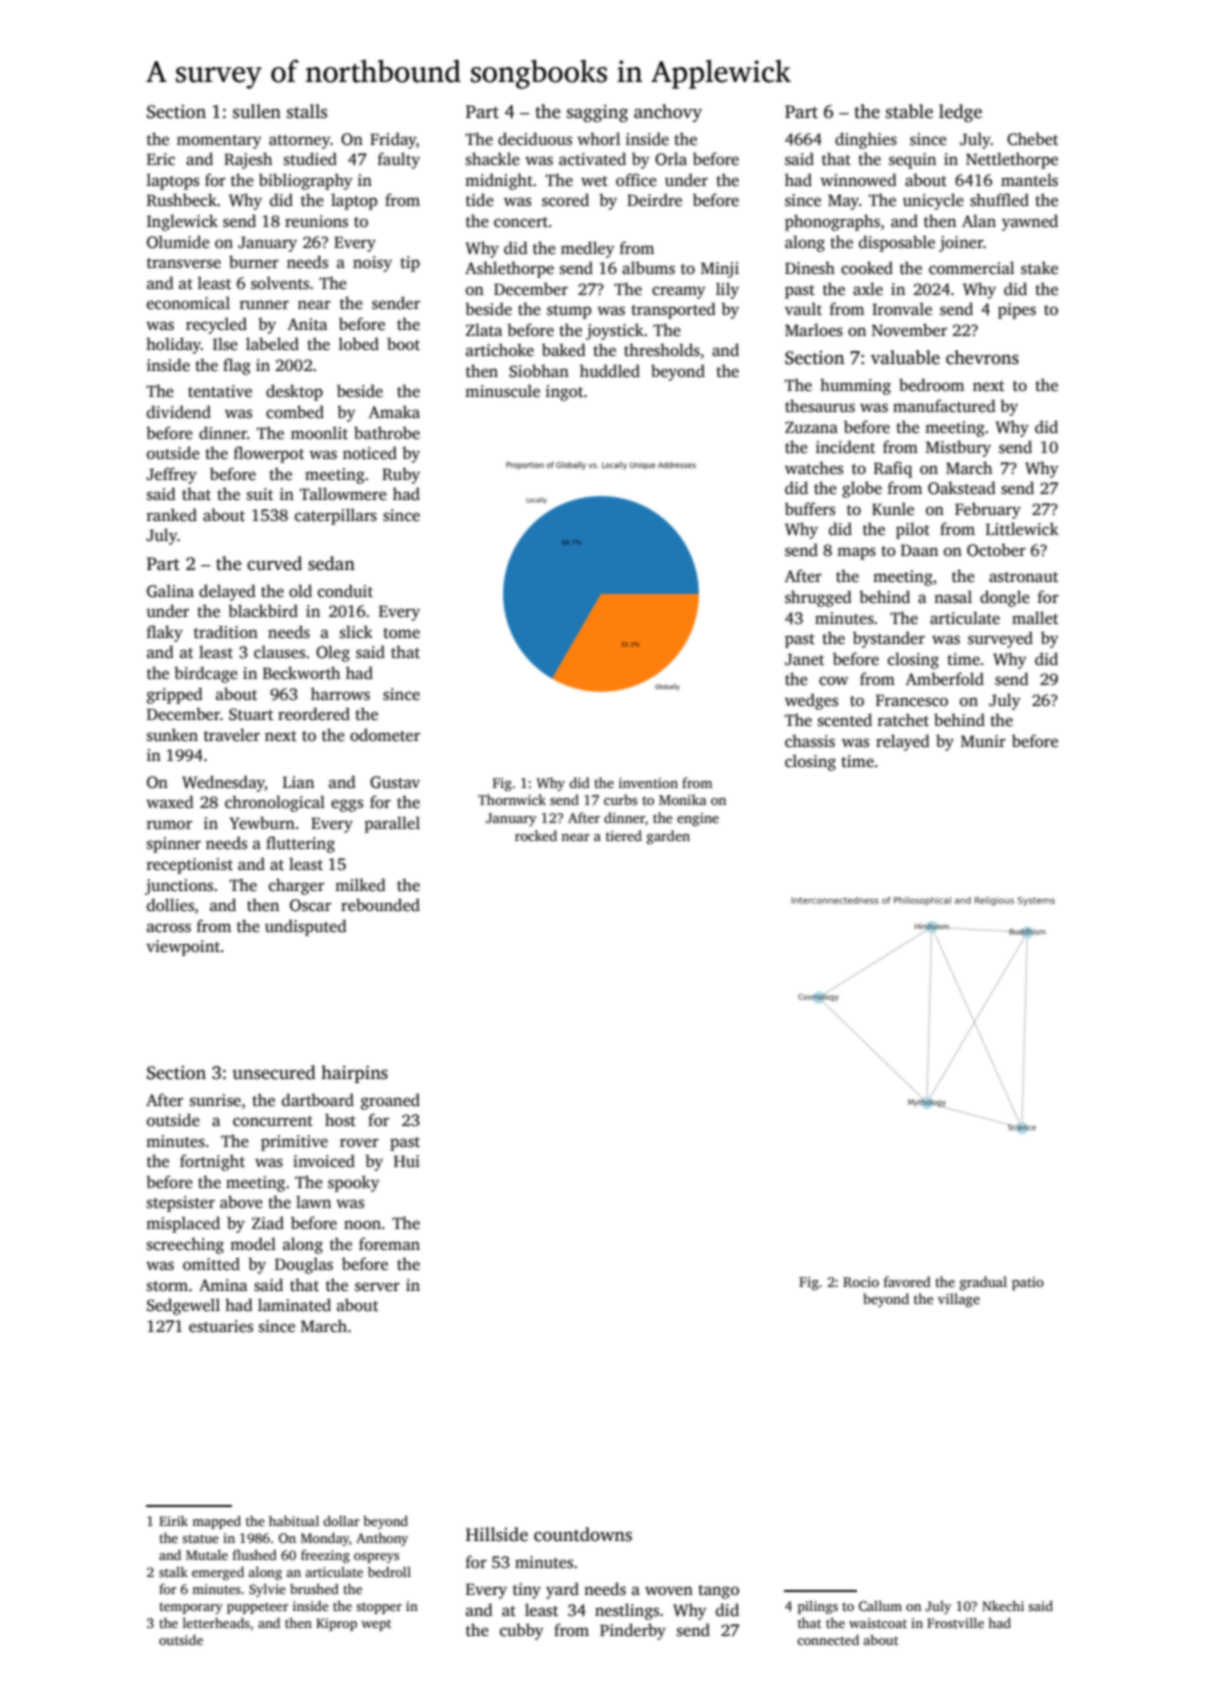 The width and height of the screenshot is (1205, 1704). Describe the element at coordinates (257, 111) in the screenshot. I see `sullen` at that location.
